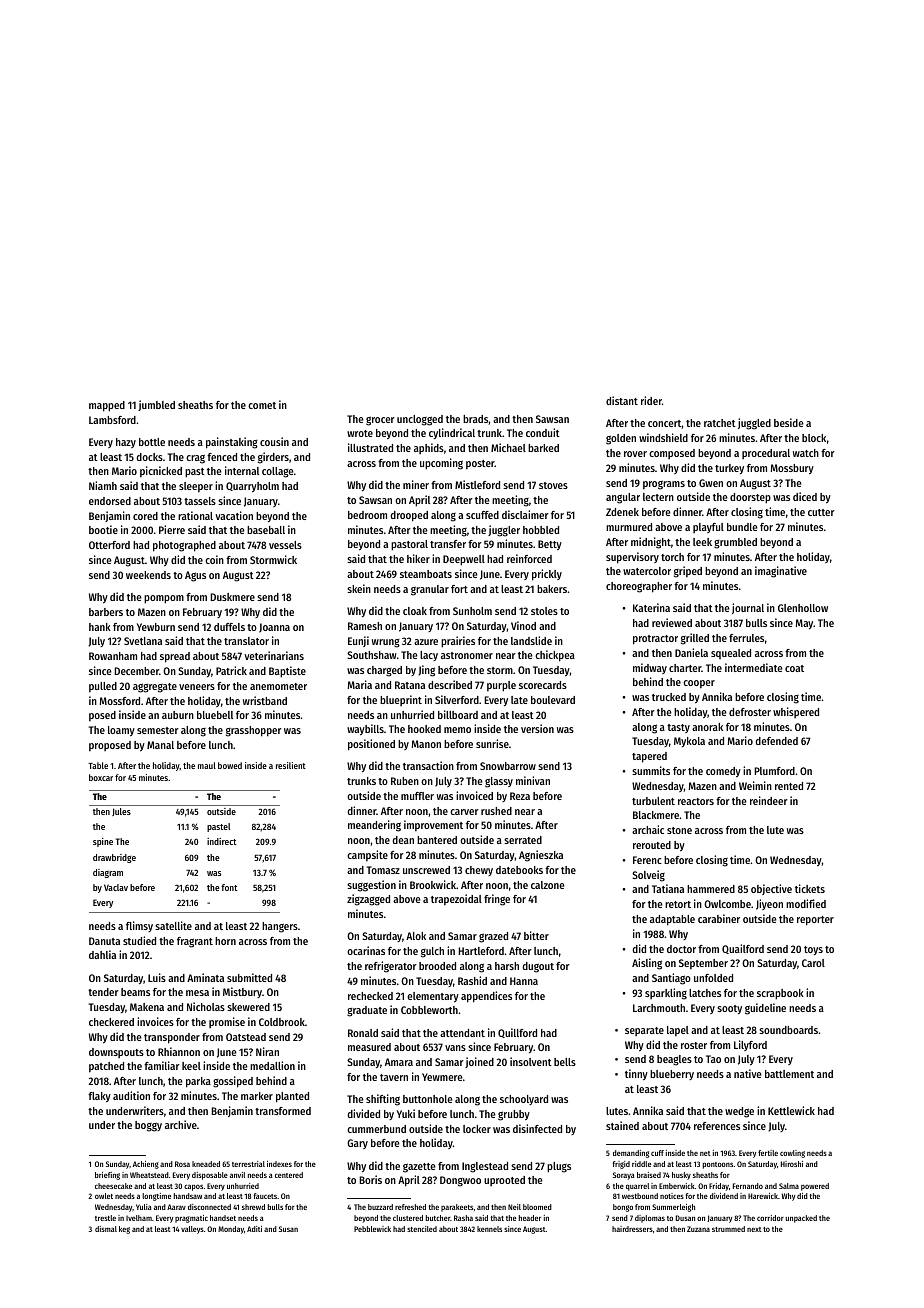 The width and height of the screenshot is (924, 1308). Describe the element at coordinates (418, 558) in the screenshot. I see `hiker` at that location.
